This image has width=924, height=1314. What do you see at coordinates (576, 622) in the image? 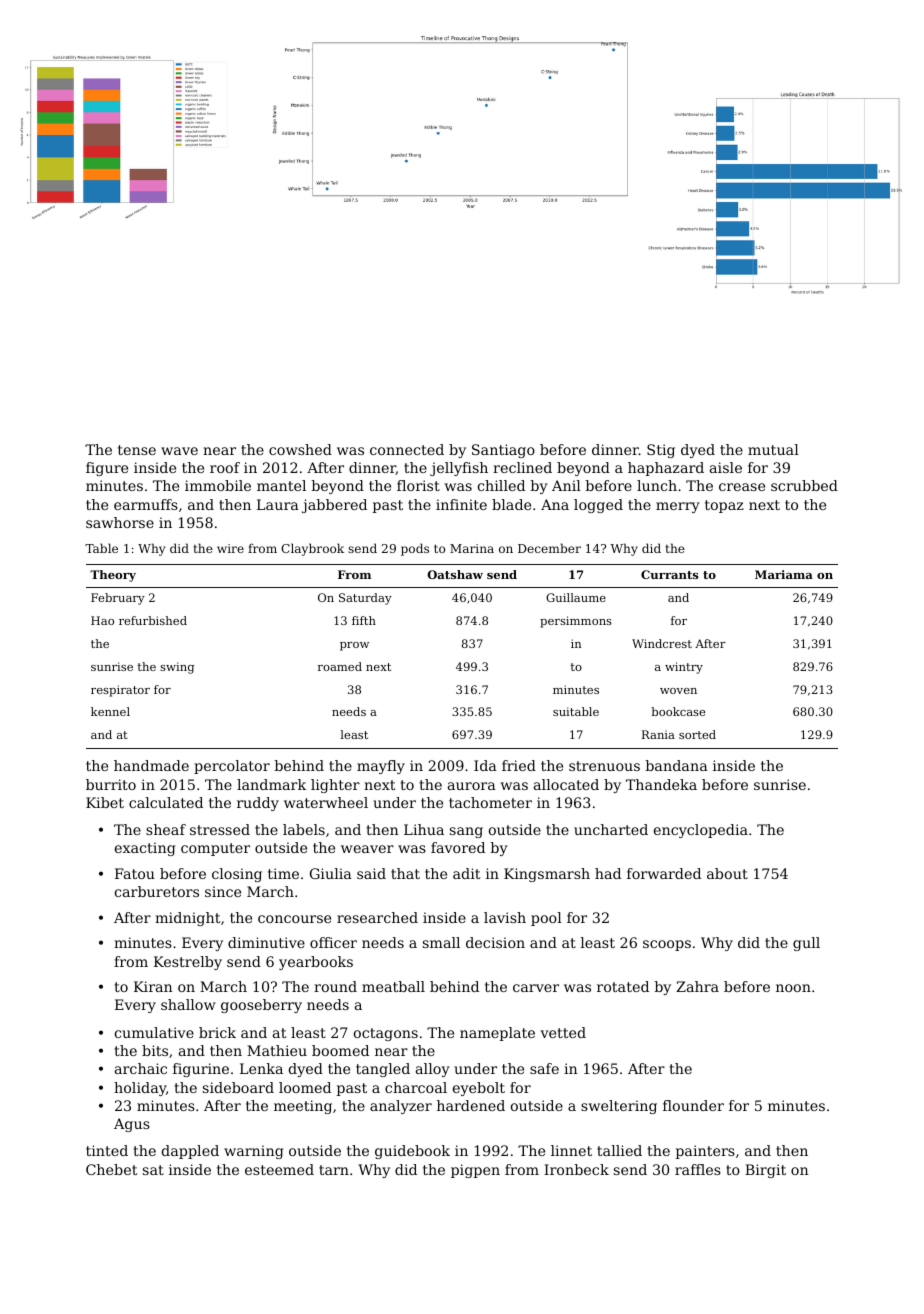
I see `persimmons` at bounding box center [576, 622].
